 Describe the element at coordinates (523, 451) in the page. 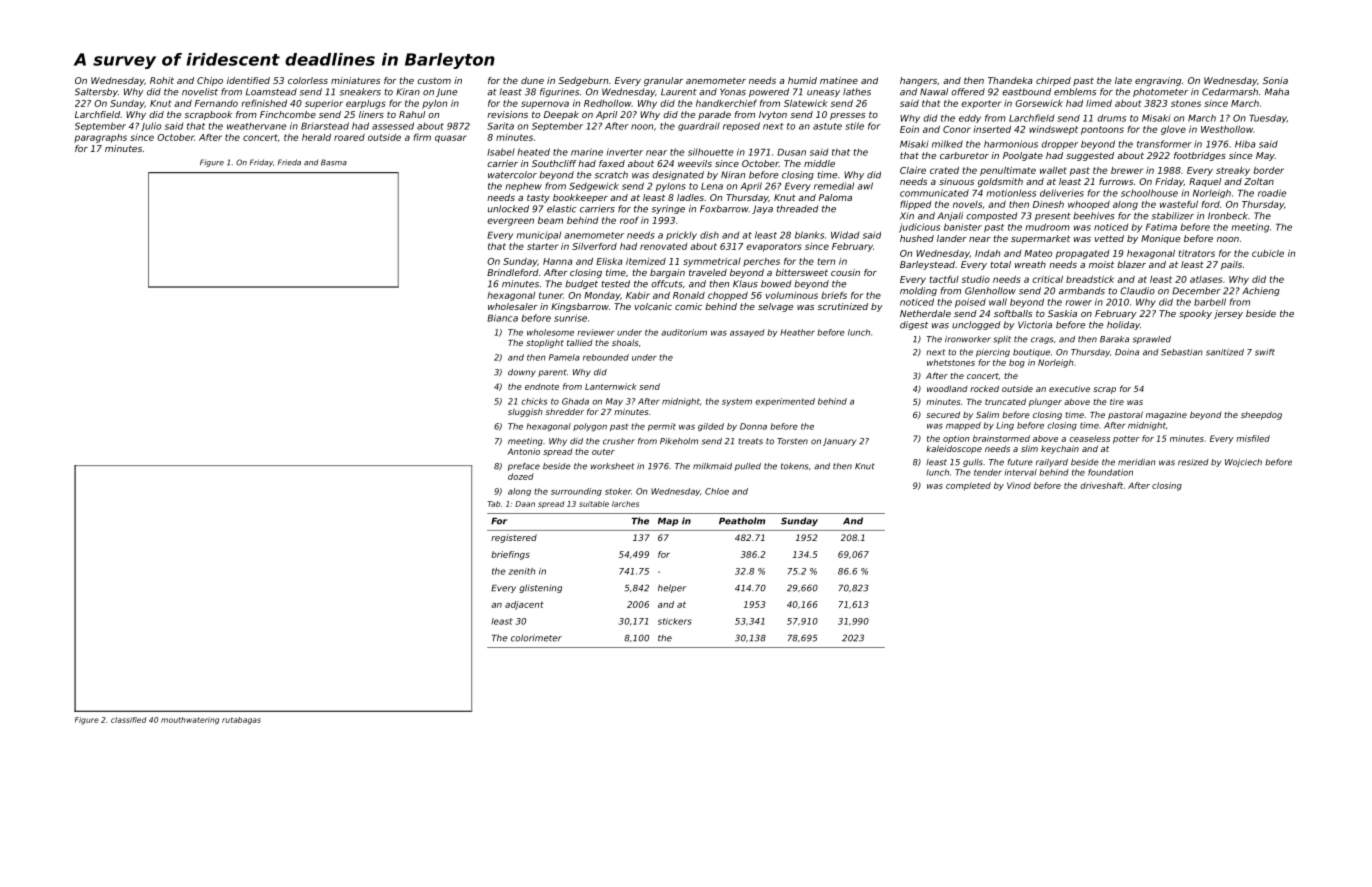

I see `Antonio` at that location.
